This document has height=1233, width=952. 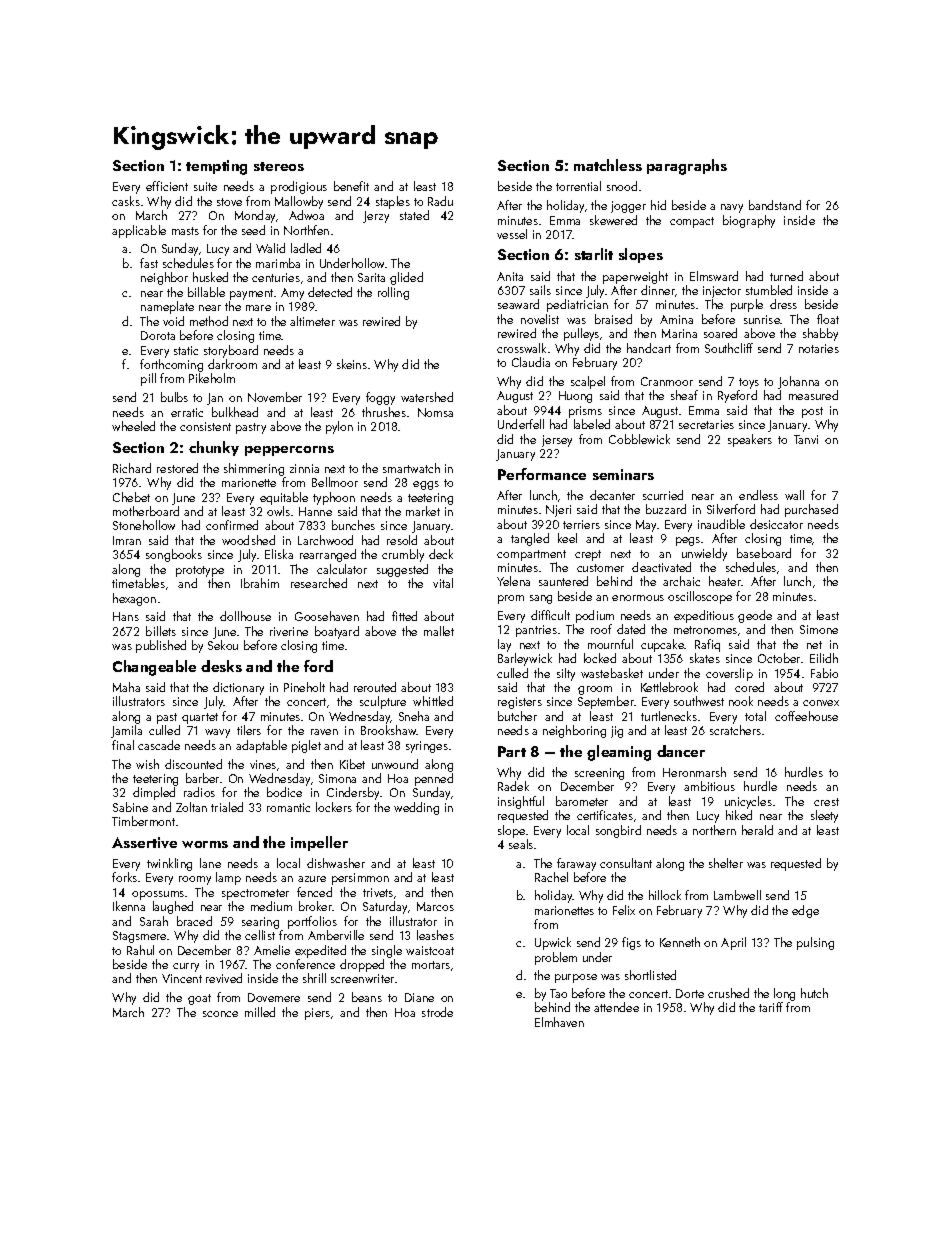 What do you see at coordinates (139, 231) in the document?
I see `applicable` at bounding box center [139, 231].
